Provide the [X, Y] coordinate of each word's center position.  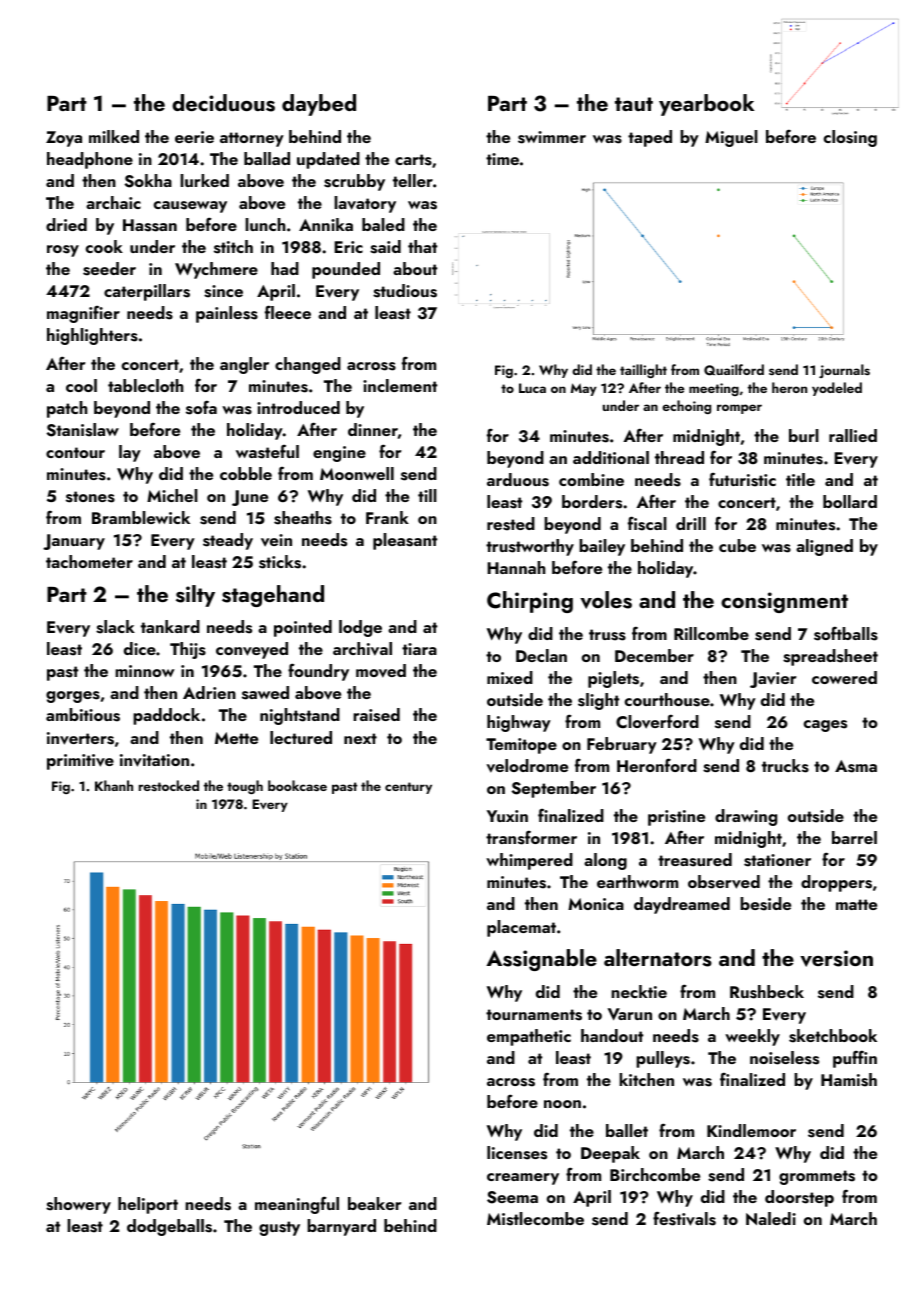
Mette [236, 738]
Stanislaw [82, 430]
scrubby [354, 182]
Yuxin [507, 816]
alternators [658, 958]
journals [844, 371]
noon [562, 1104]
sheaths [303, 518]
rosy [63, 251]
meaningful [297, 1205]
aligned [824, 547]
